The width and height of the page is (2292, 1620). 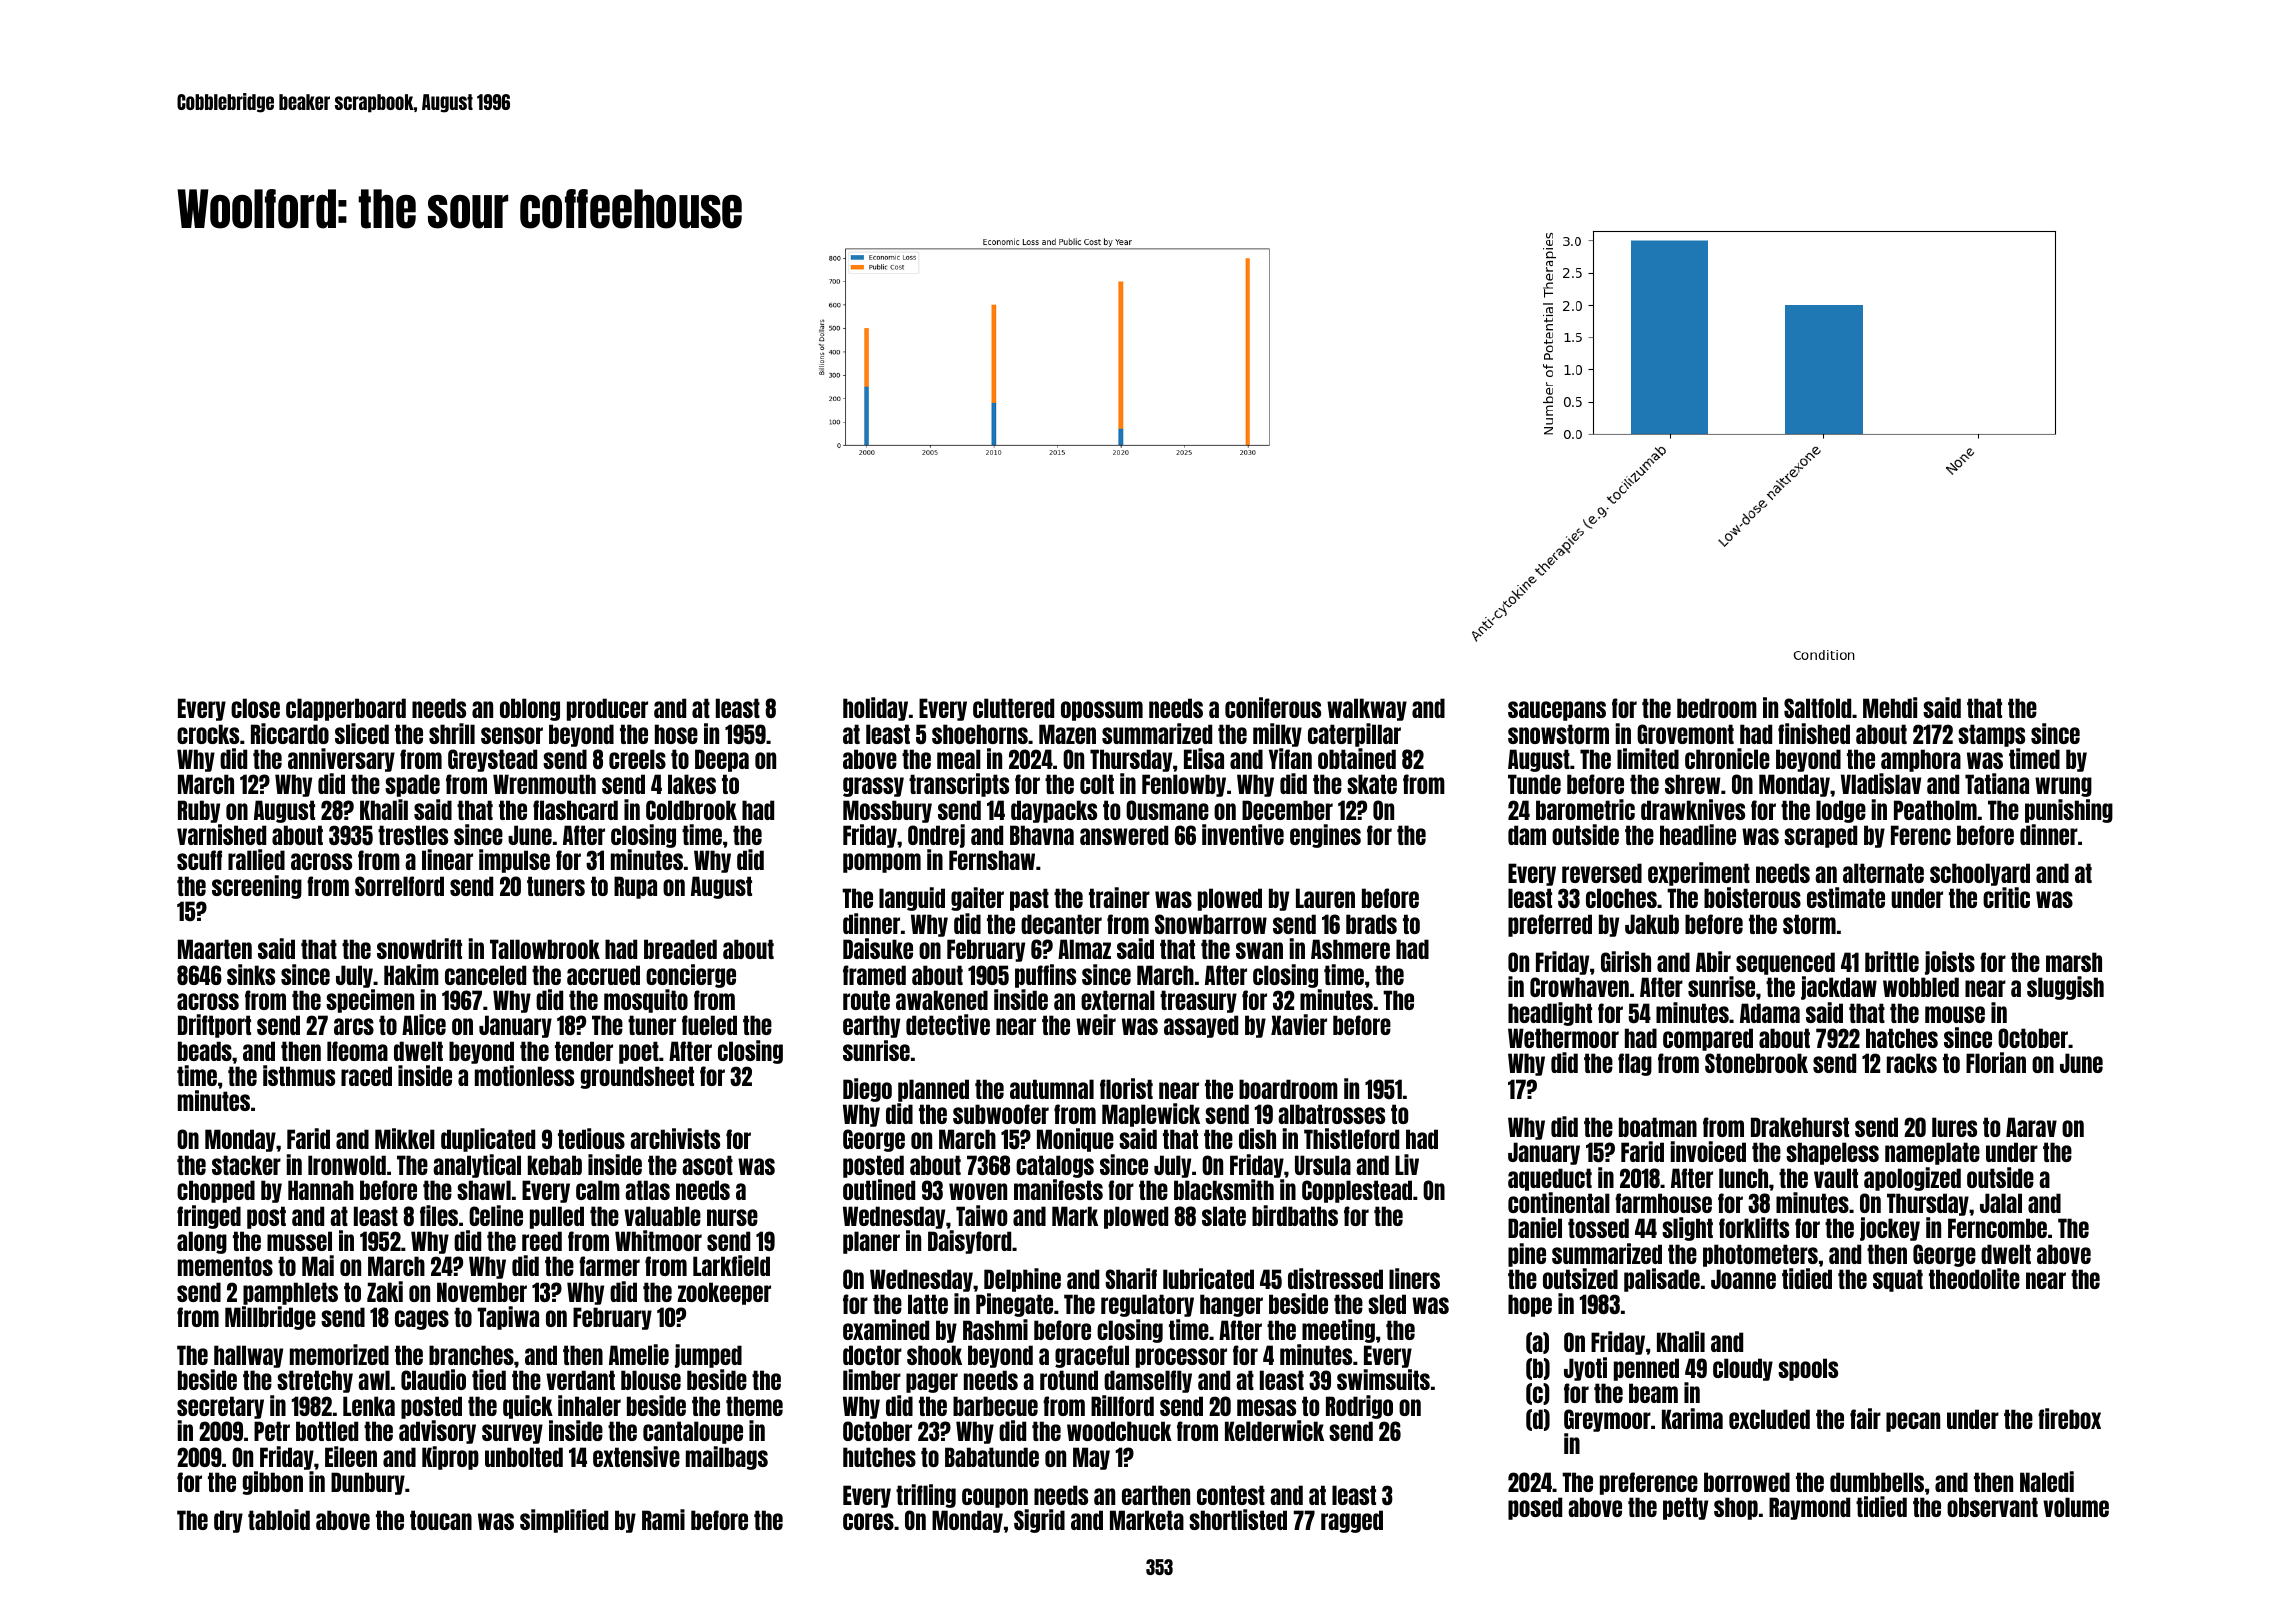 What do you see at coordinates (1890, 707) in the page?
I see `Mehdi` at bounding box center [1890, 707].
